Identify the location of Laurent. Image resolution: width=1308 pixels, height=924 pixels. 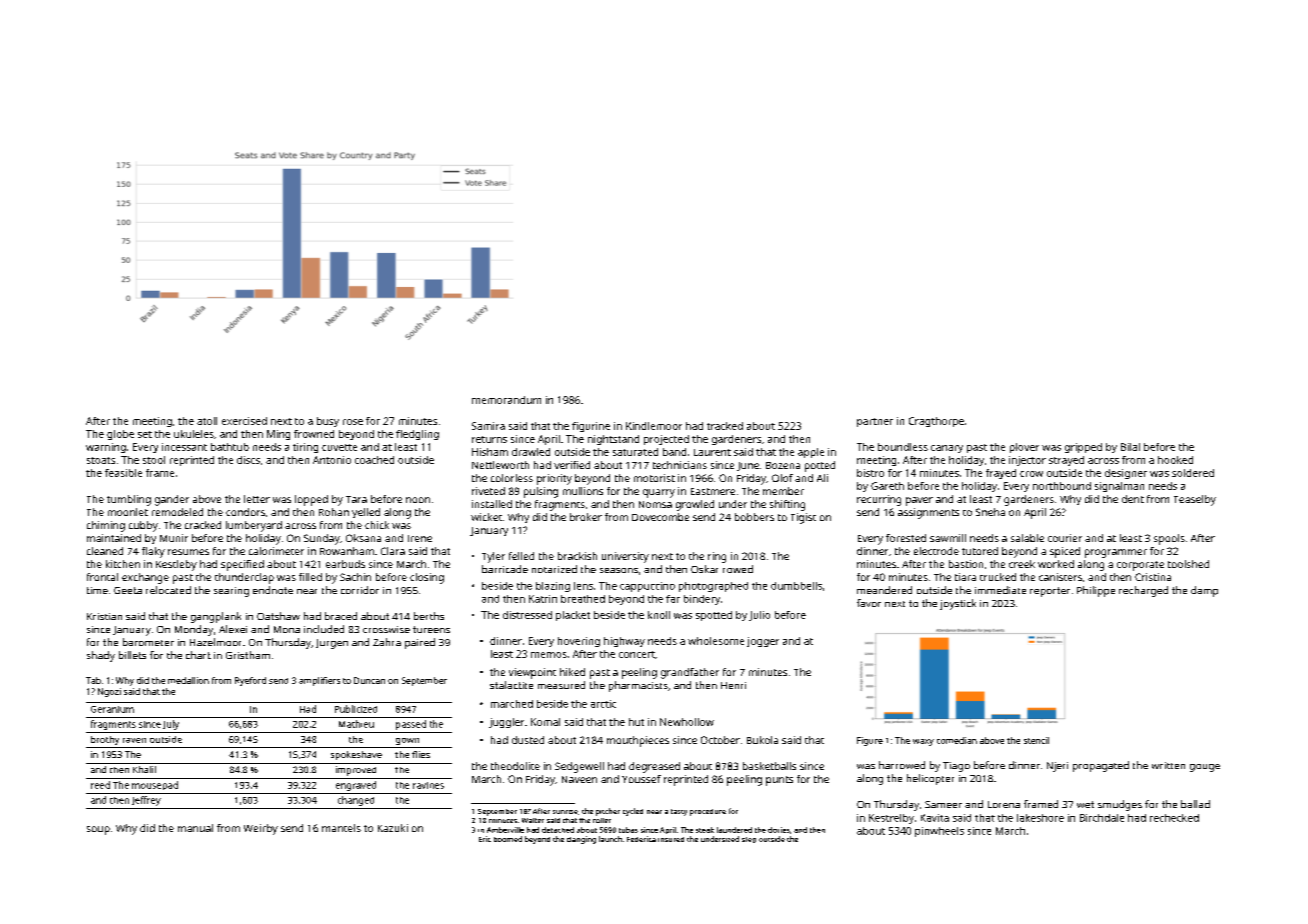
(712, 452).
